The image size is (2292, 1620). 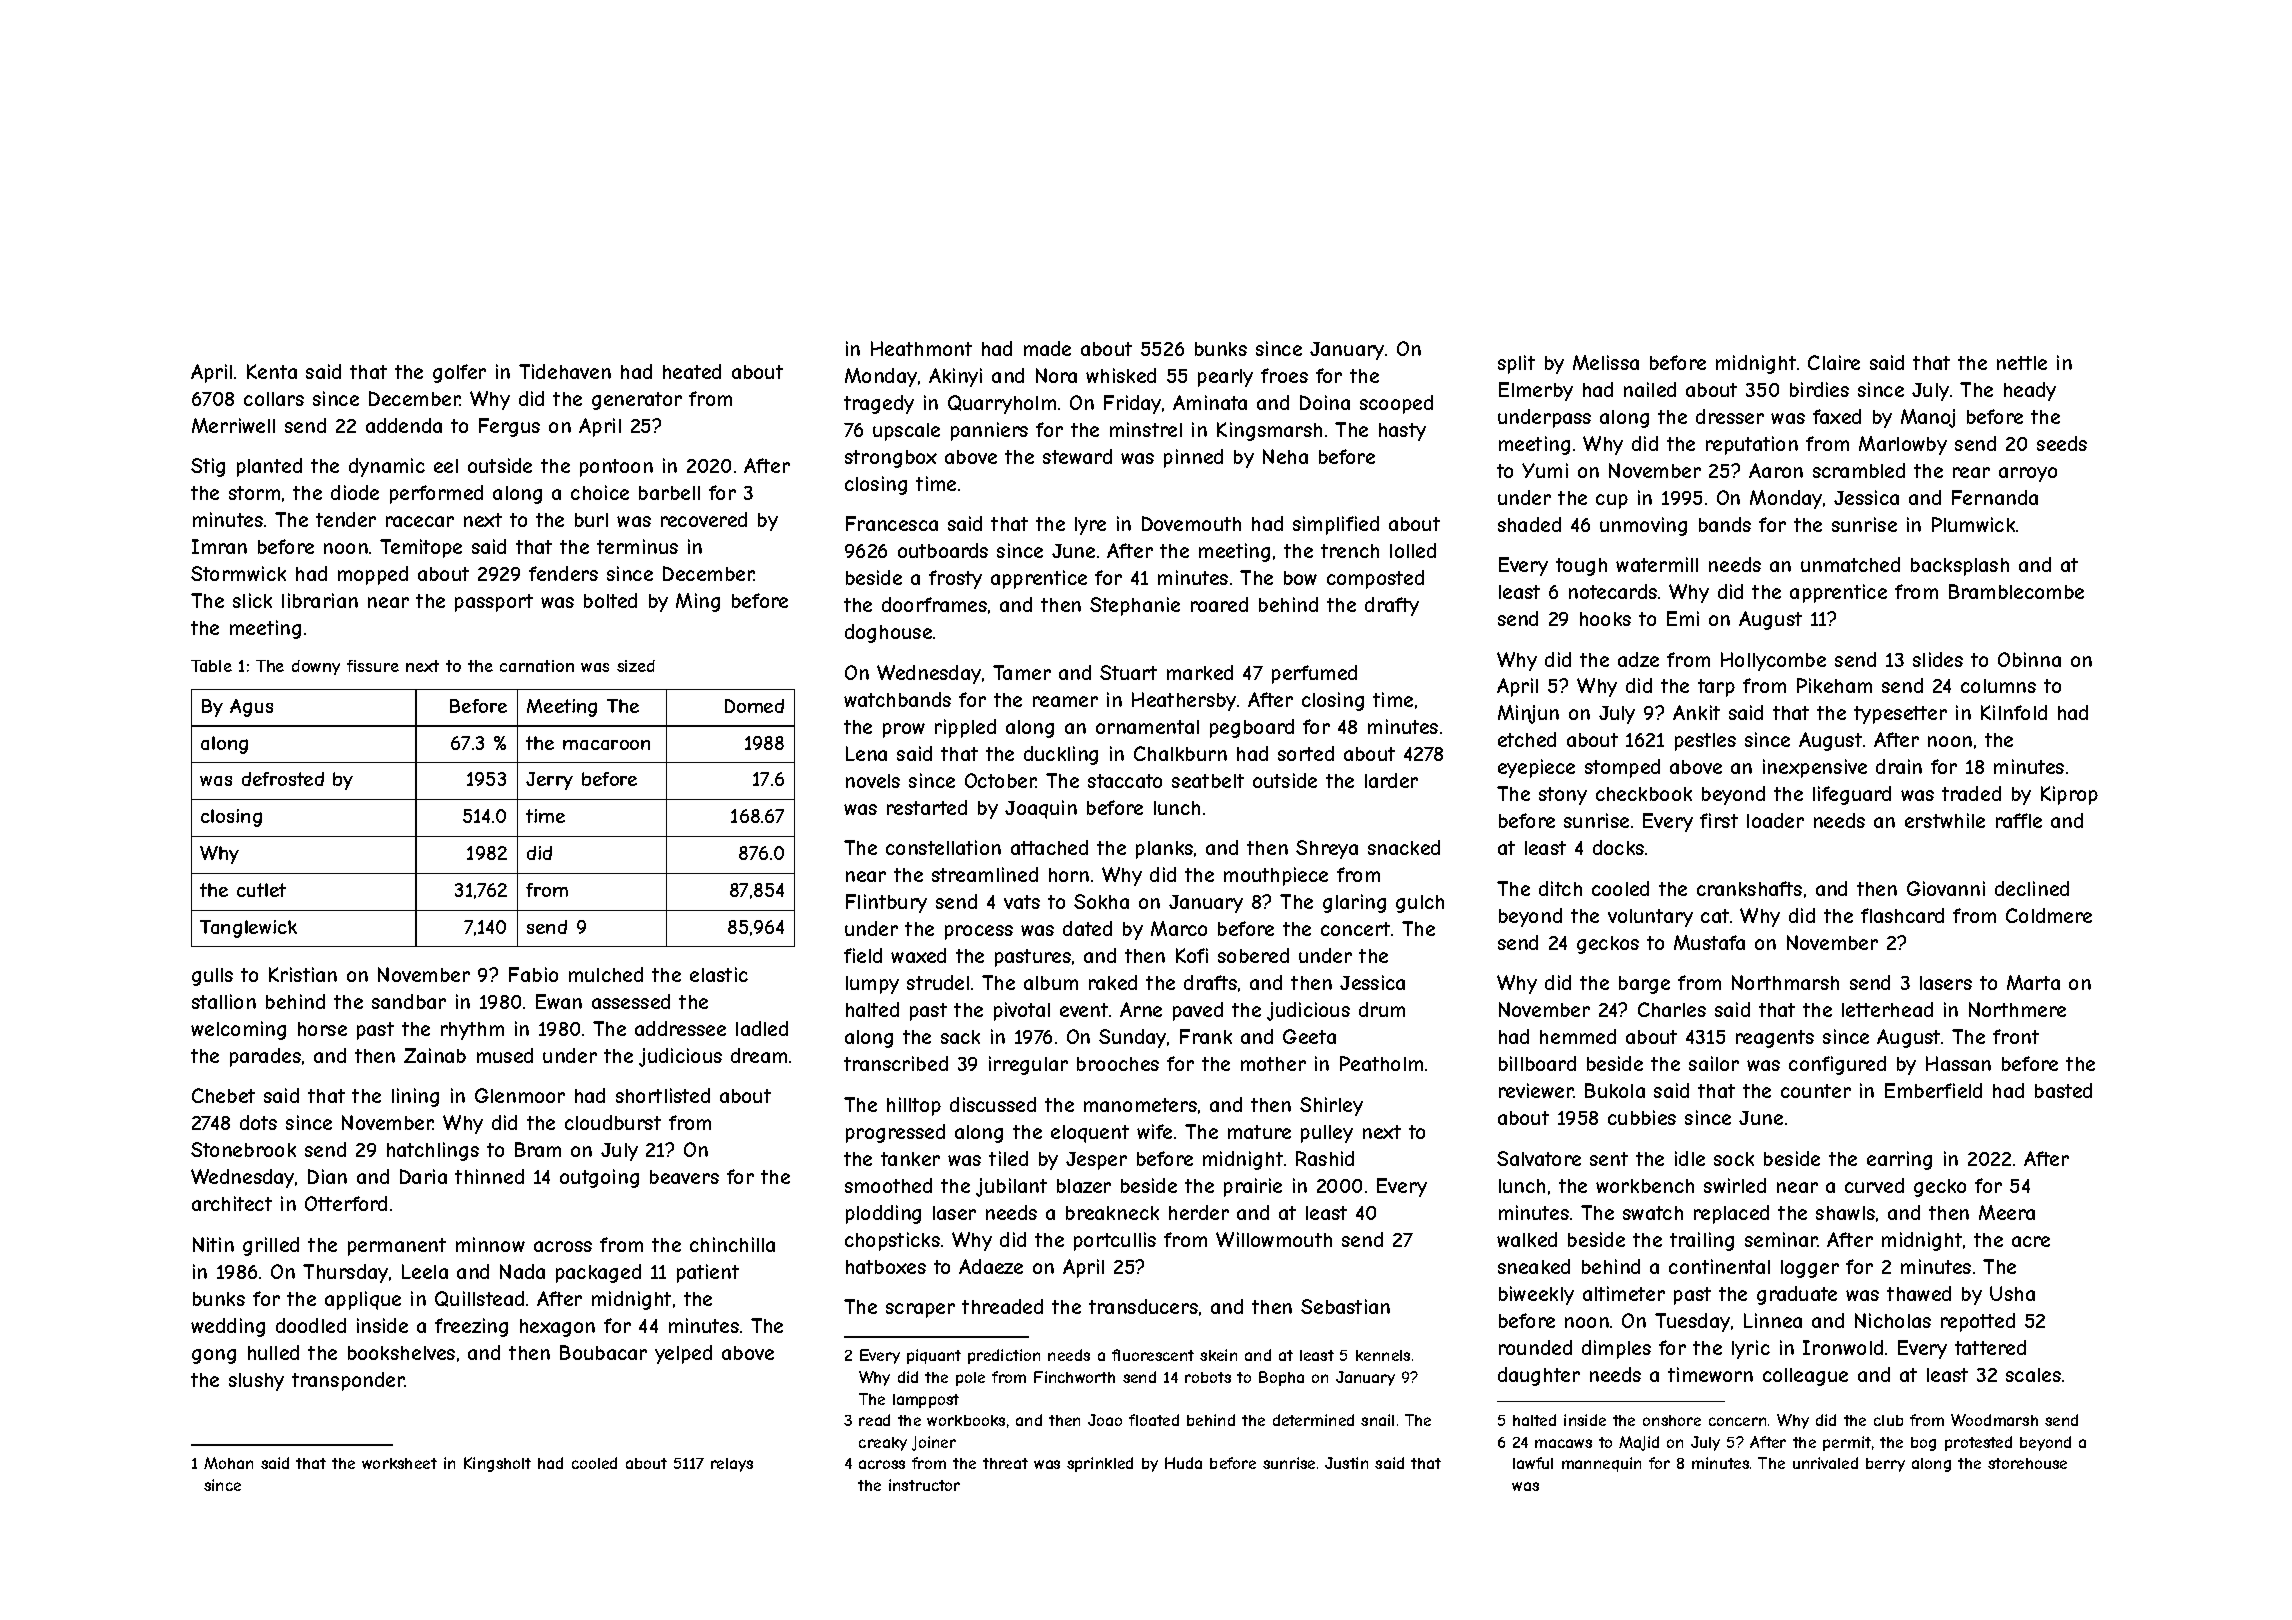 What do you see at coordinates (2033, 982) in the screenshot?
I see `Marta` at bounding box center [2033, 982].
